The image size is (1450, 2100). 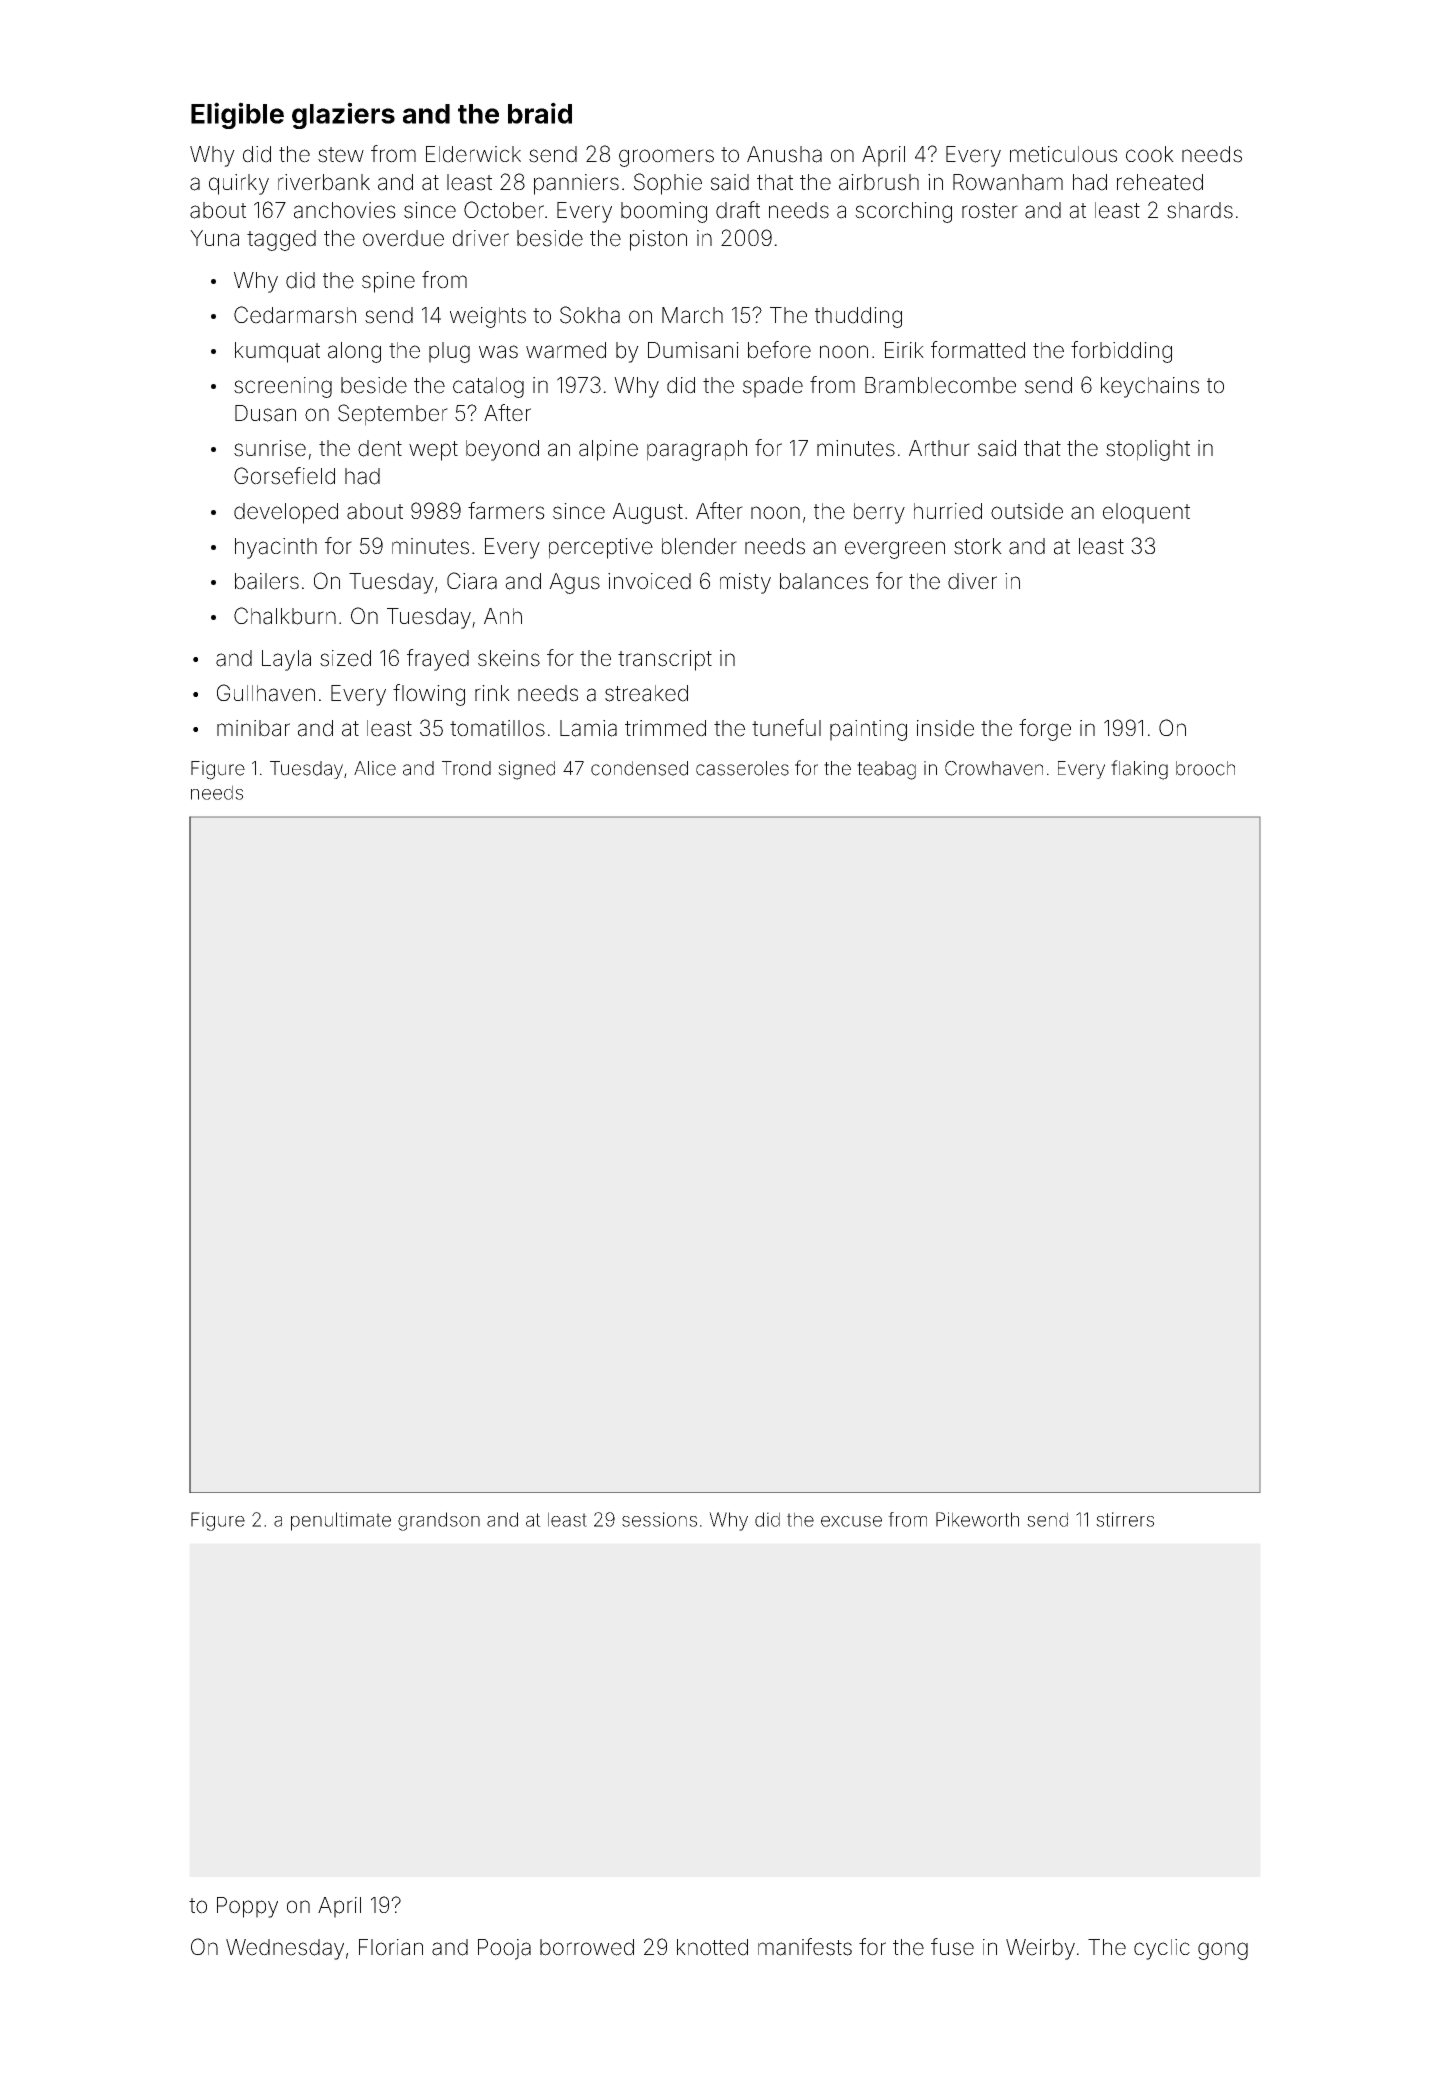 What do you see at coordinates (237, 115) in the screenshot?
I see `Eligible` at bounding box center [237, 115].
